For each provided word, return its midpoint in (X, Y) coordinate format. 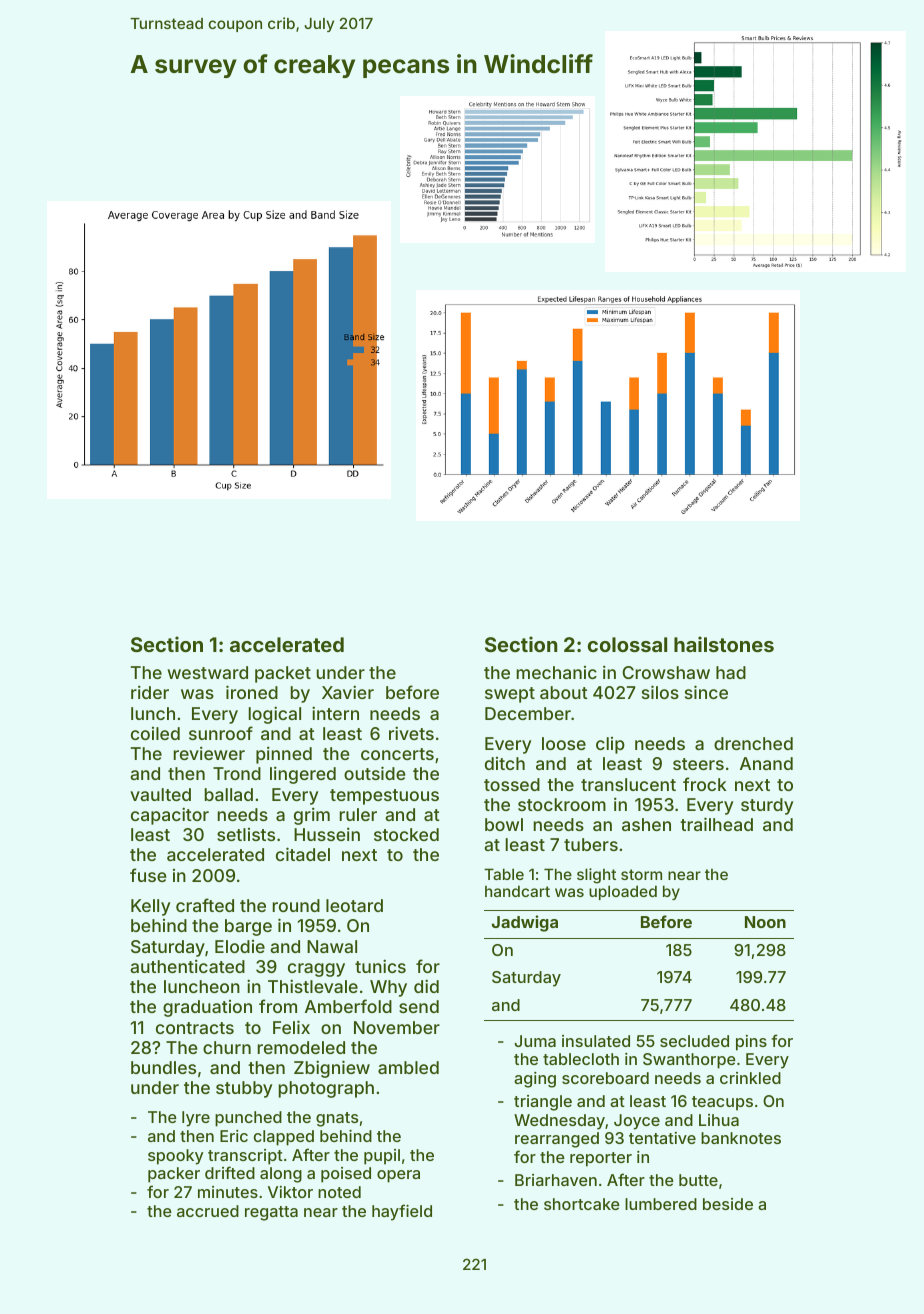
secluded (694, 1041)
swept (510, 695)
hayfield (402, 1212)
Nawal (332, 946)
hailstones (724, 644)
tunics (380, 966)
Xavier (348, 692)
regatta (271, 1213)
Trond (237, 773)
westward (207, 672)
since (706, 692)
